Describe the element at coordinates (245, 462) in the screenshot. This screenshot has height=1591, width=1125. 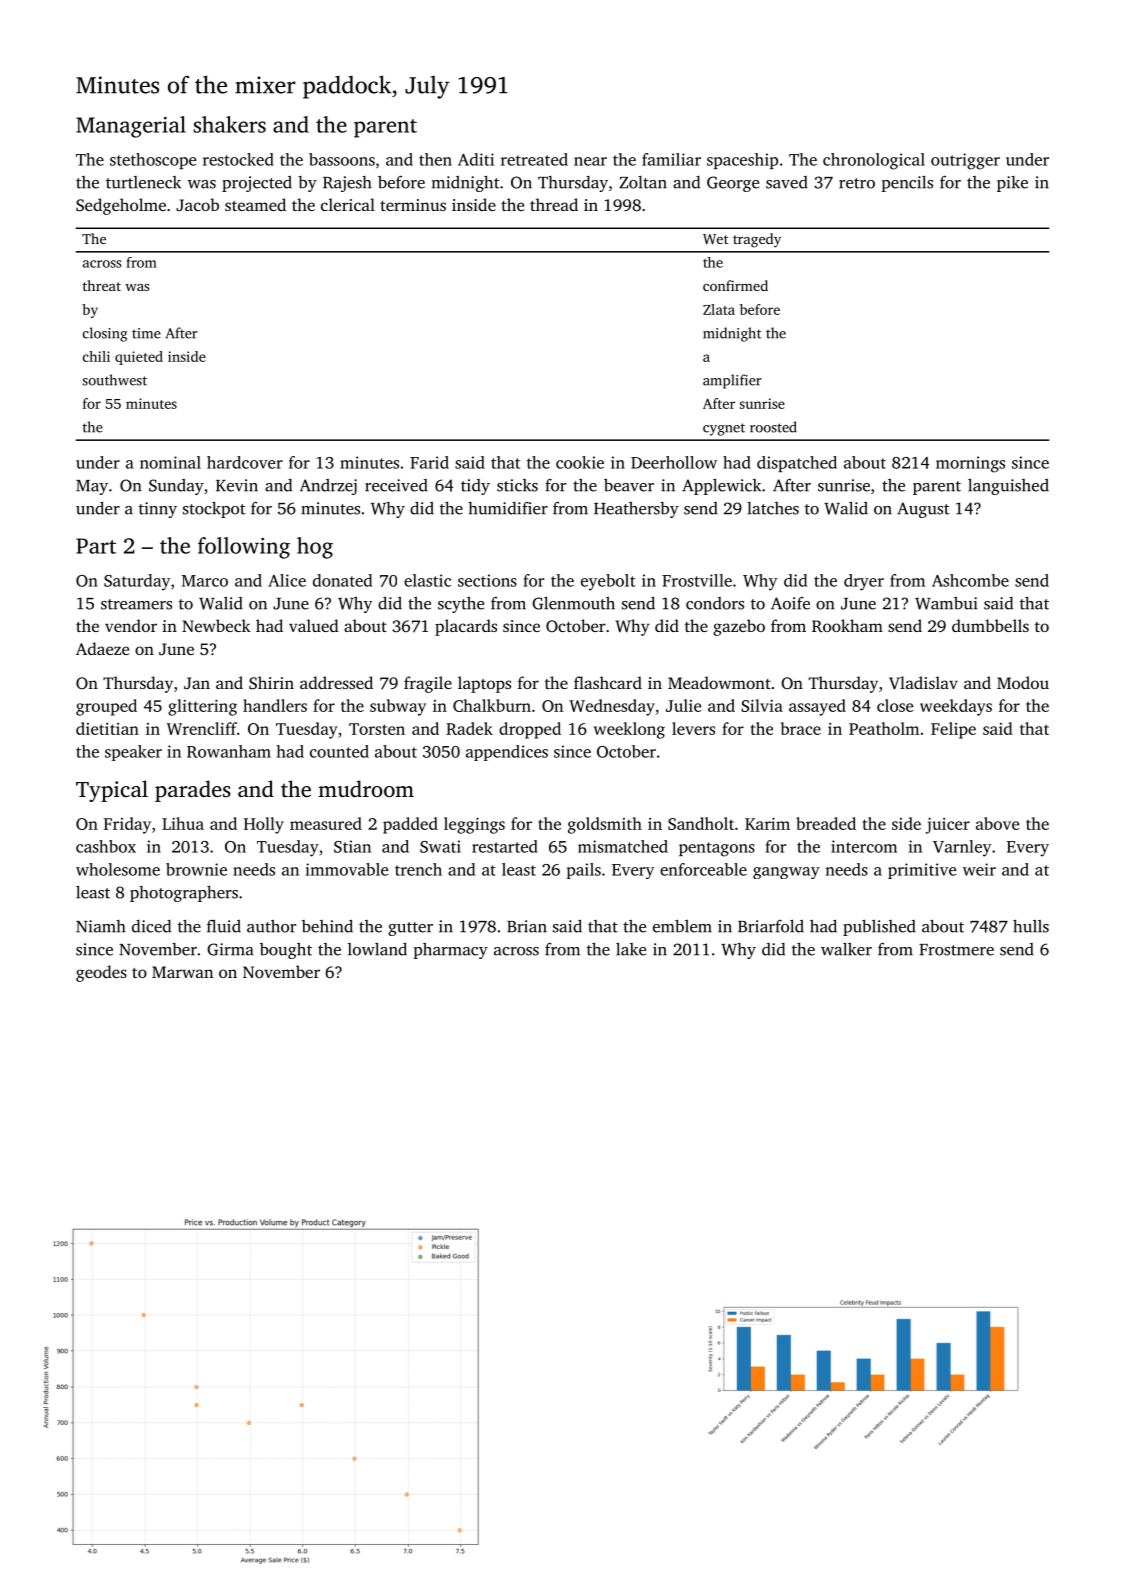
I see `hardcover` at that location.
